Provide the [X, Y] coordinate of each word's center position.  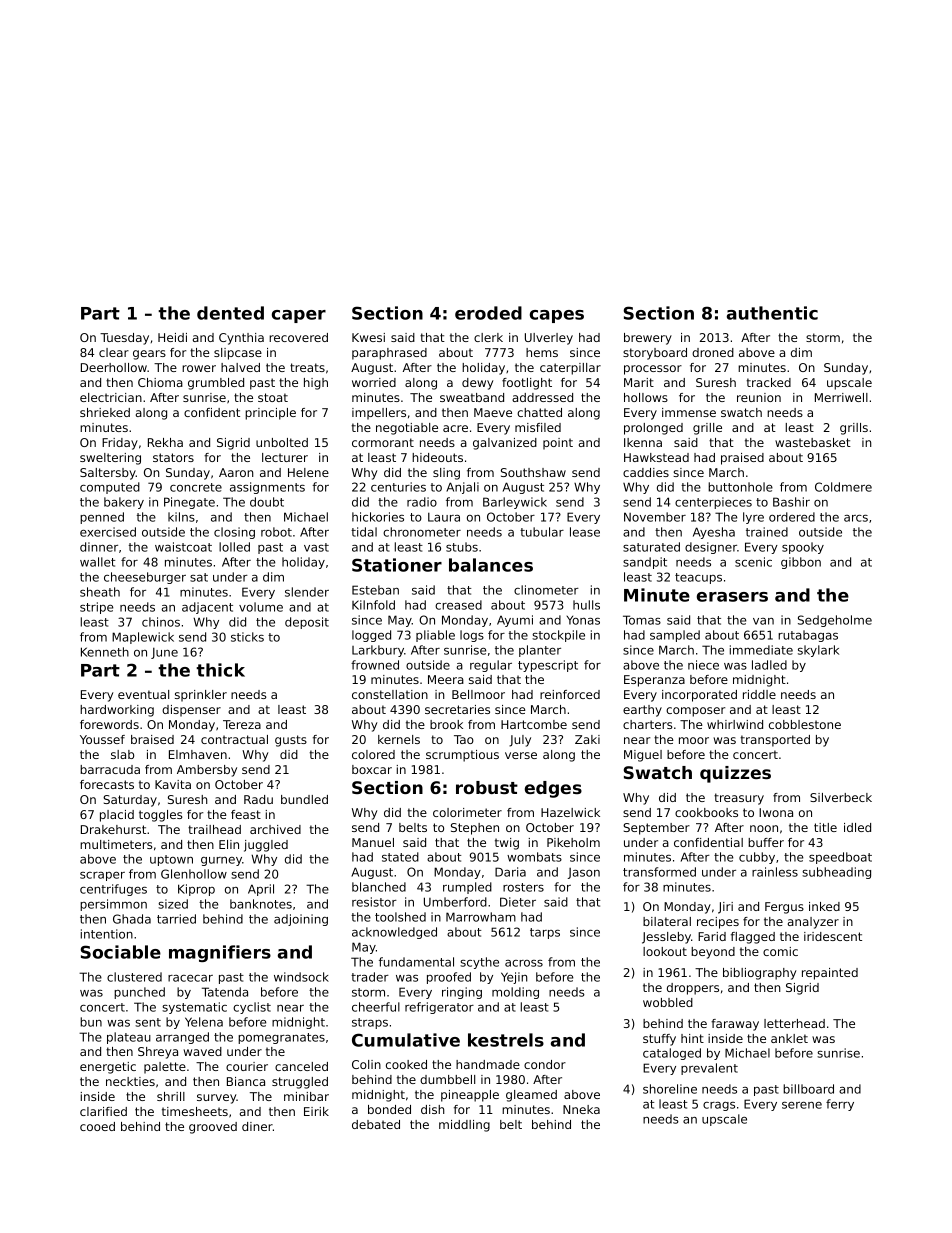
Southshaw [533, 472]
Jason [584, 873]
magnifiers [220, 953]
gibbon [801, 563]
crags [719, 1106]
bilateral [667, 921]
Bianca [246, 1081]
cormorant [383, 442]
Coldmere [843, 487]
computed [110, 488]
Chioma [160, 382]
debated [376, 1124]
